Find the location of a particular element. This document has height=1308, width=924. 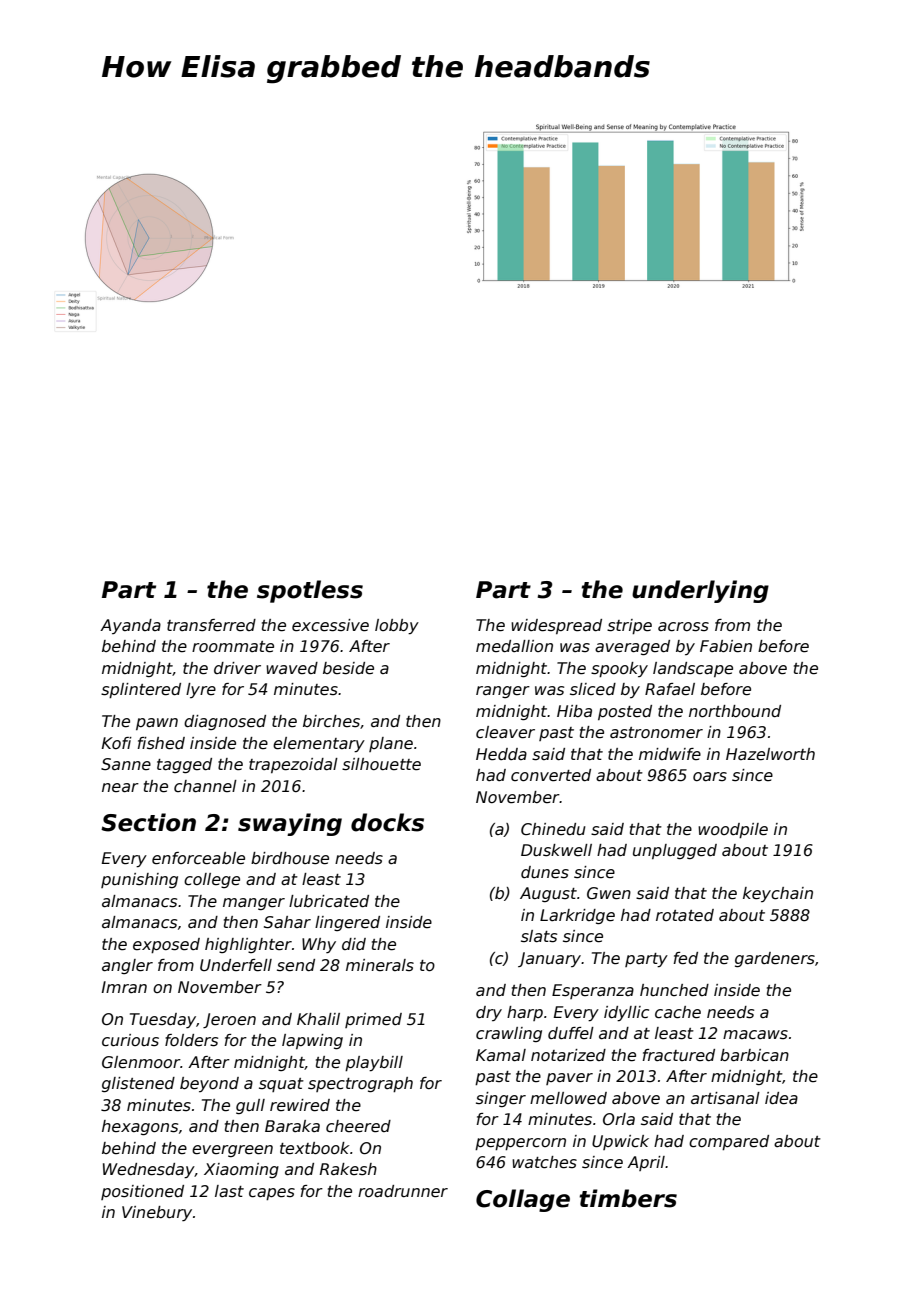

Rakesh is located at coordinates (348, 1169).
